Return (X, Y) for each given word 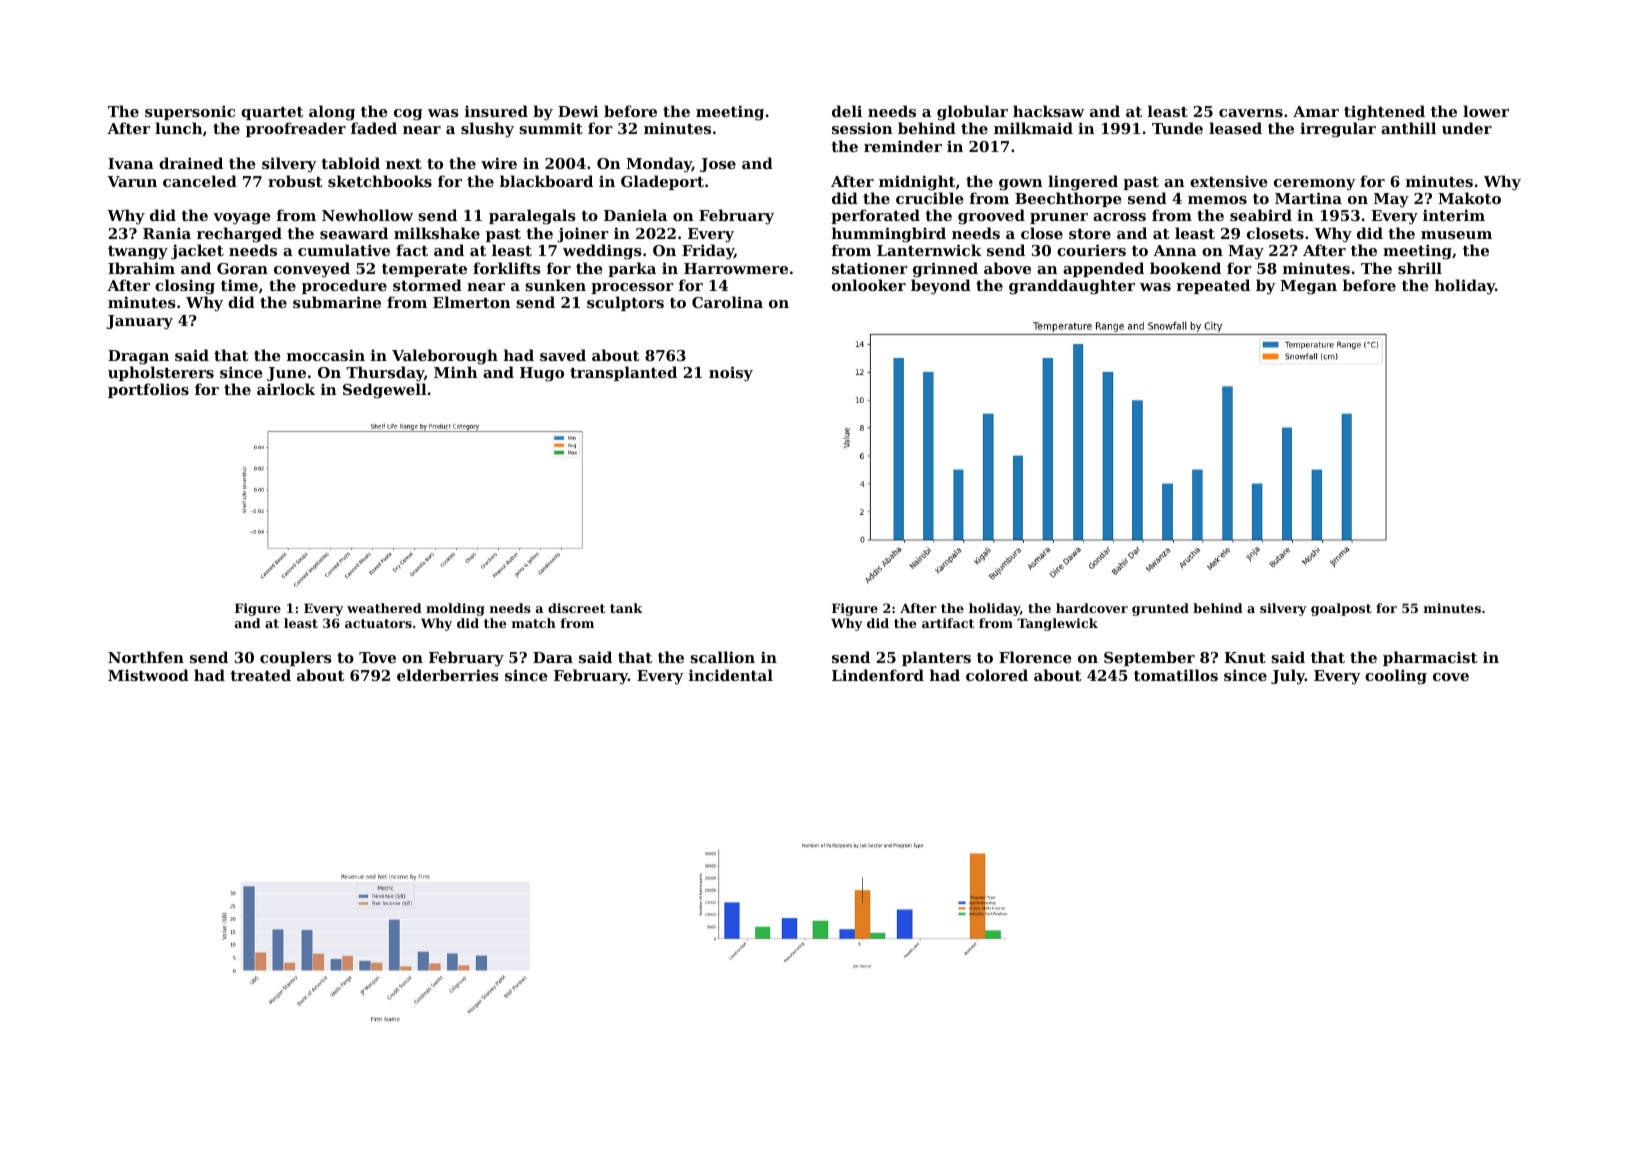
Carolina (727, 302)
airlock (286, 389)
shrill (1420, 268)
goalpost (1341, 609)
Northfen (146, 657)
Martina (1308, 198)
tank (626, 608)
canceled (200, 181)
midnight (917, 183)
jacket (197, 252)
